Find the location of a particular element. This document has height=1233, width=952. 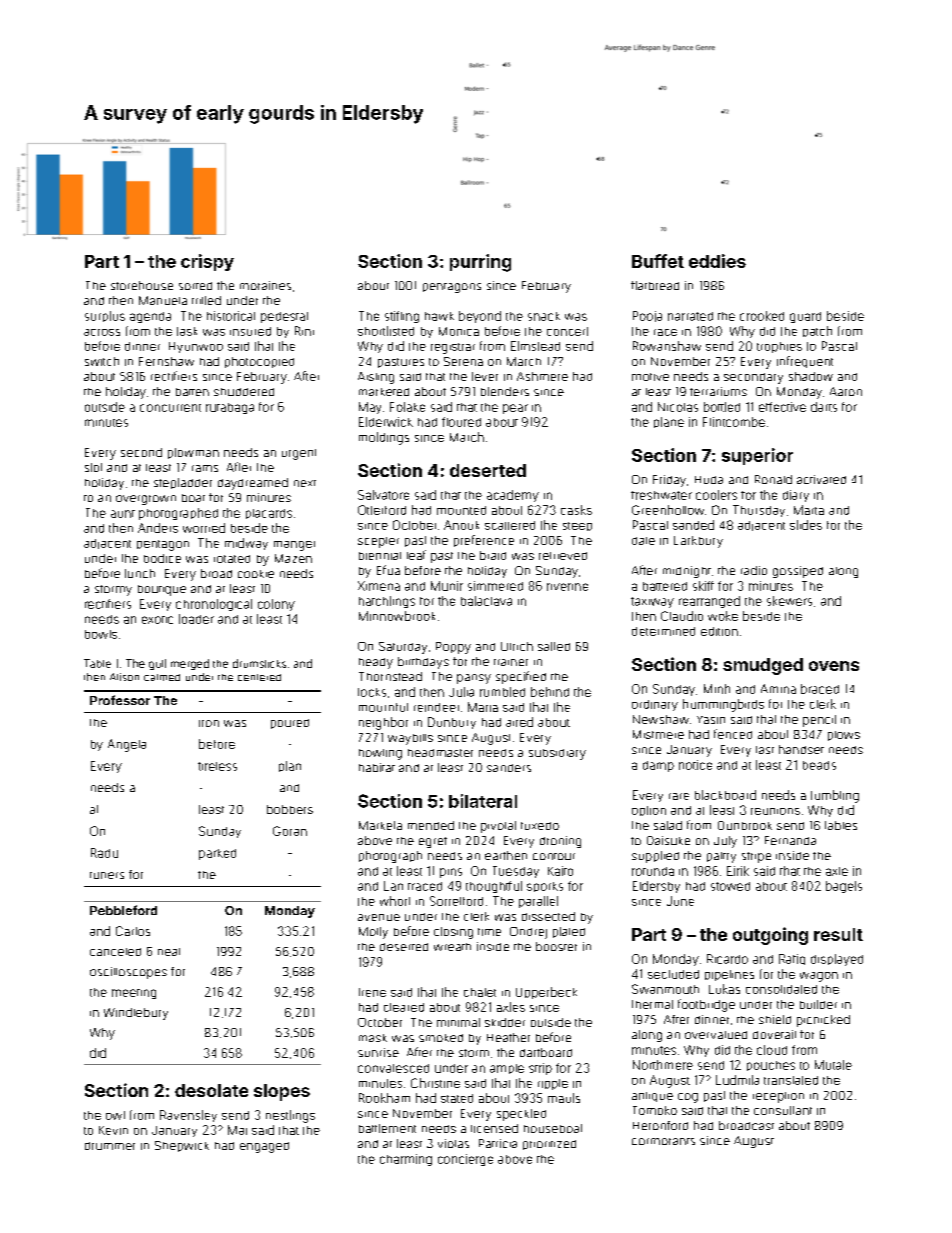

eddies is located at coordinates (717, 261).
